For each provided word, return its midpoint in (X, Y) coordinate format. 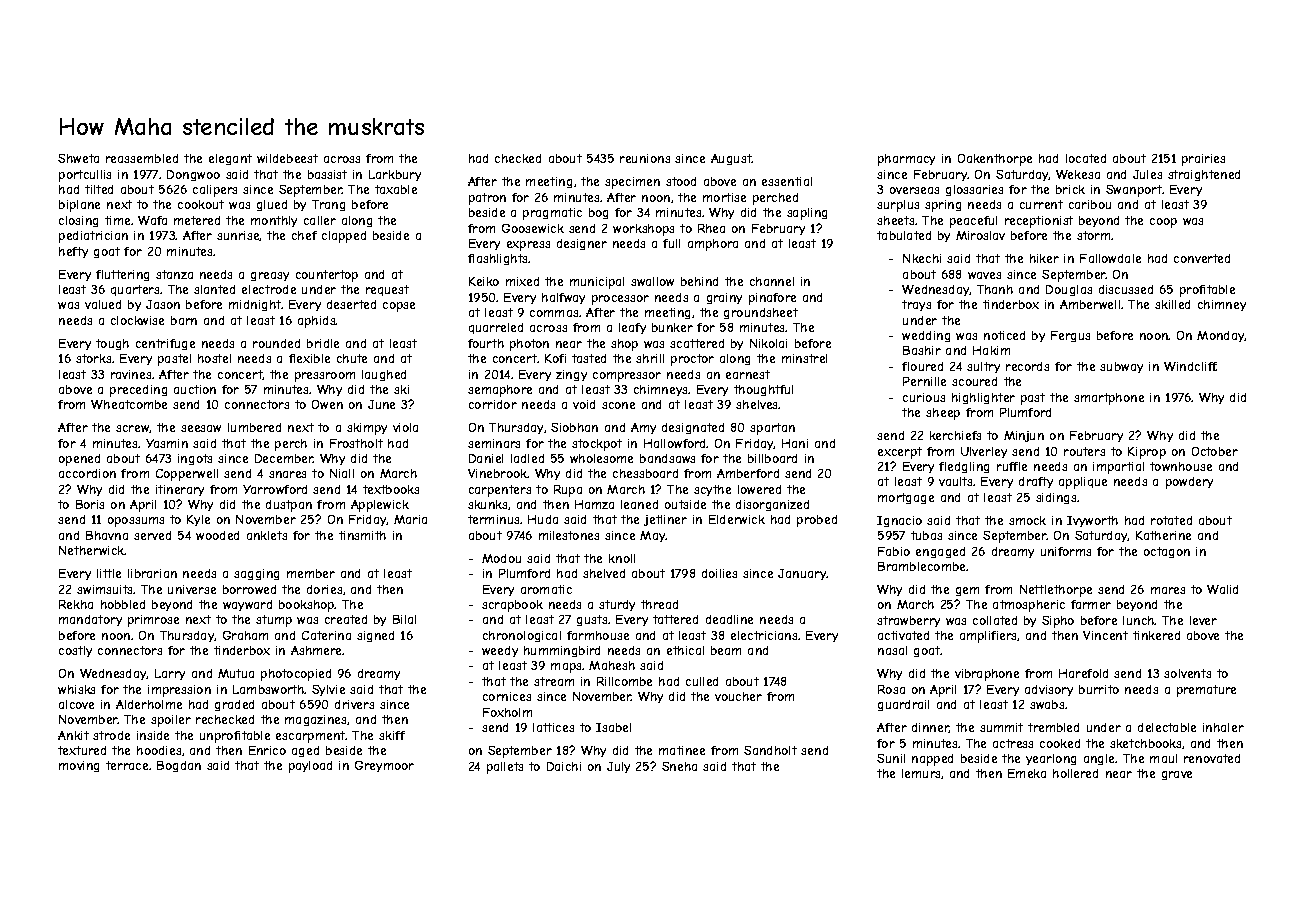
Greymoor (384, 766)
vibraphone (987, 675)
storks (93, 358)
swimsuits (105, 589)
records (1027, 366)
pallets (505, 768)
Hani (795, 443)
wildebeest (287, 158)
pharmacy (906, 160)
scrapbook (512, 606)
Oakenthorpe (995, 160)
